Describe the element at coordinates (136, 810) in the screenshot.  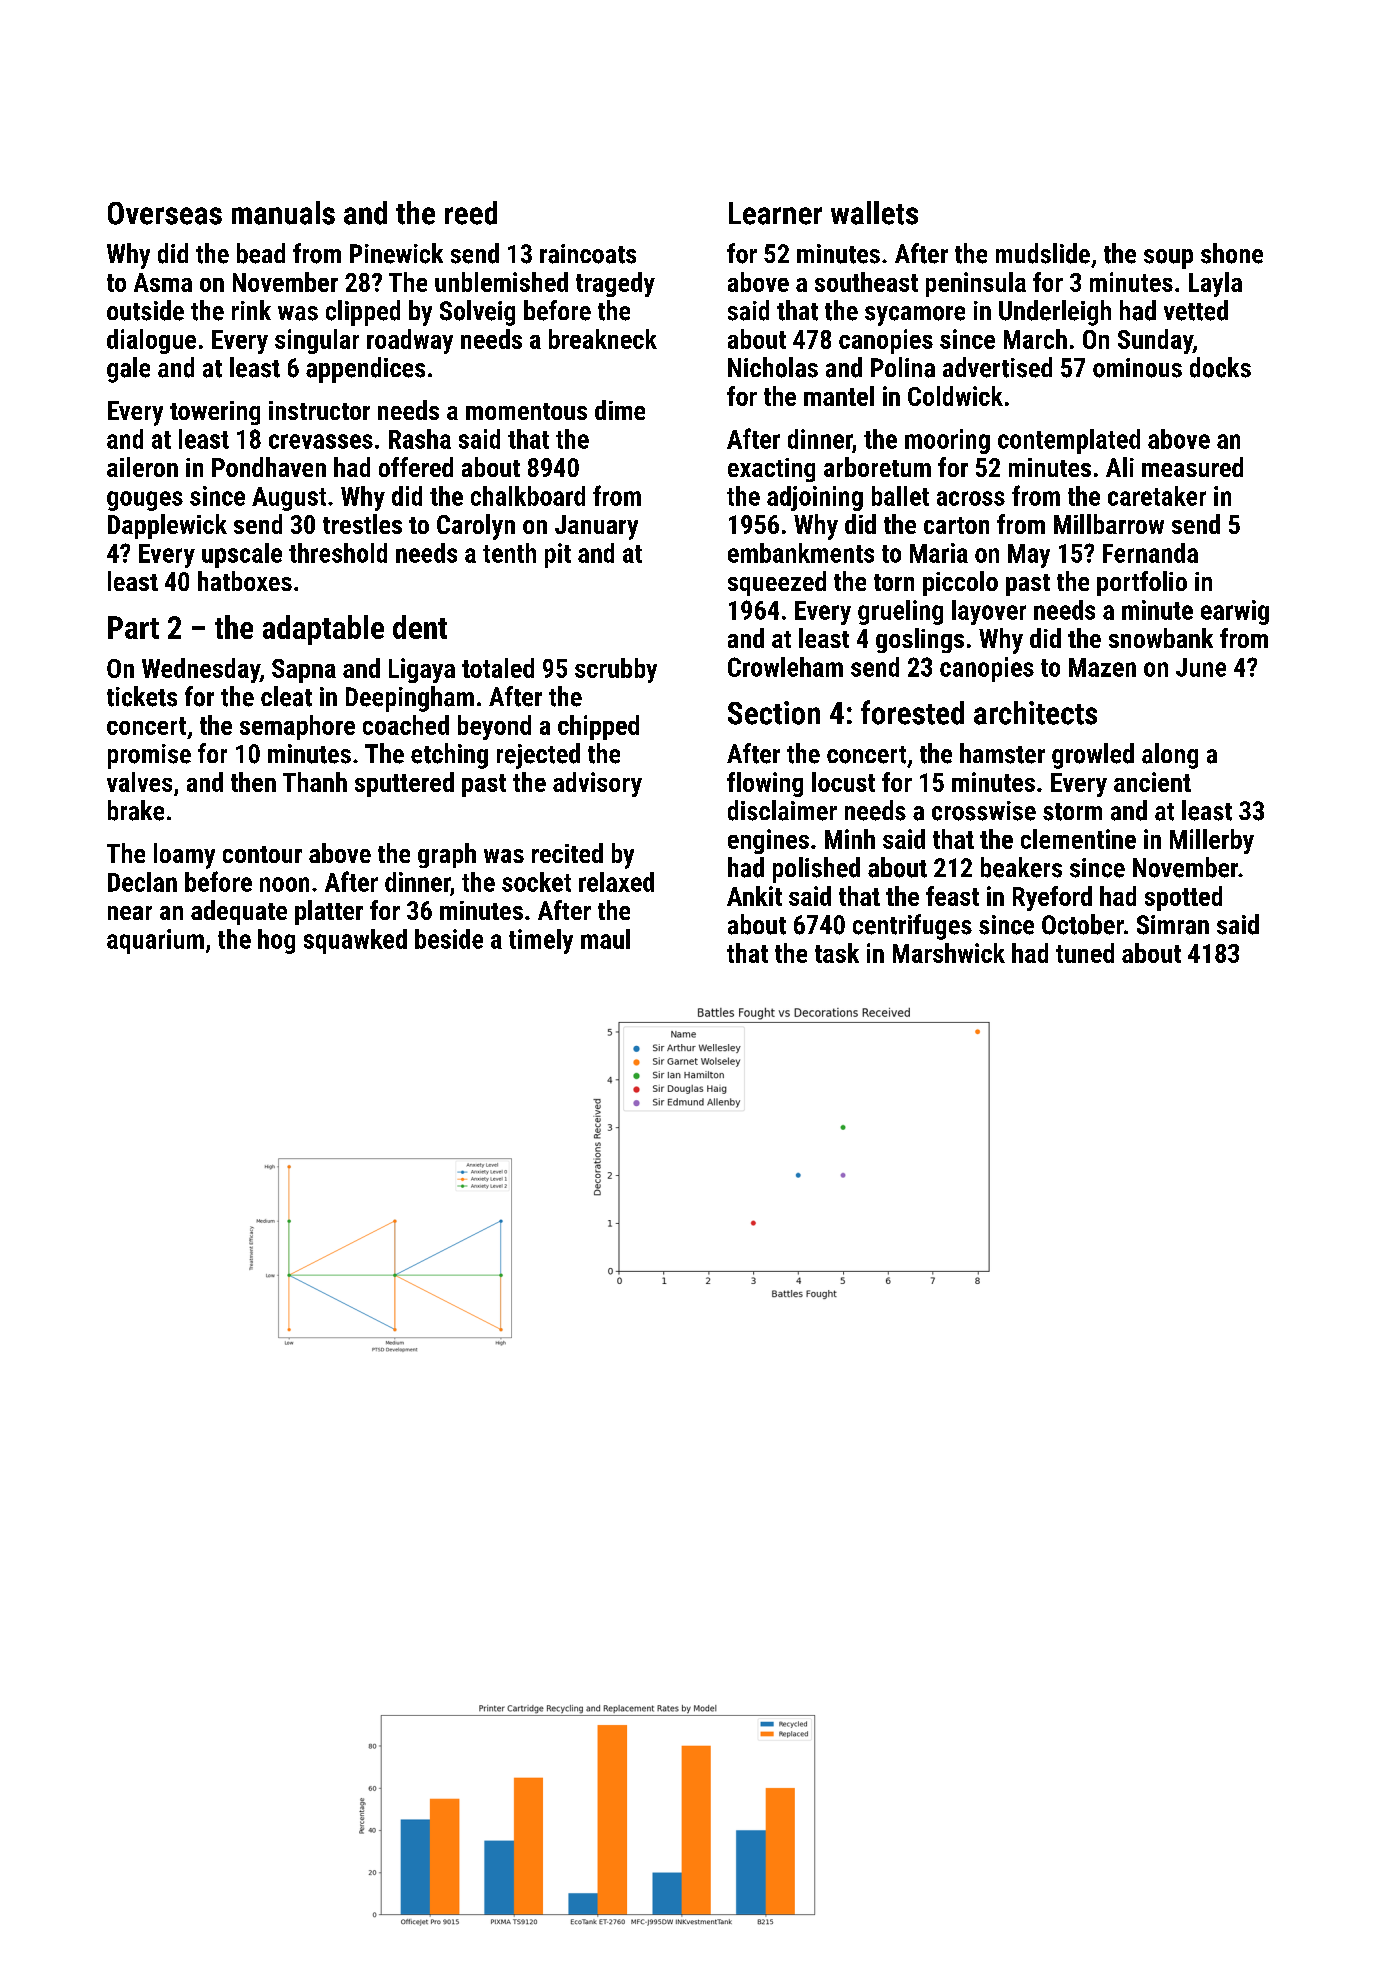
I see `brake` at that location.
